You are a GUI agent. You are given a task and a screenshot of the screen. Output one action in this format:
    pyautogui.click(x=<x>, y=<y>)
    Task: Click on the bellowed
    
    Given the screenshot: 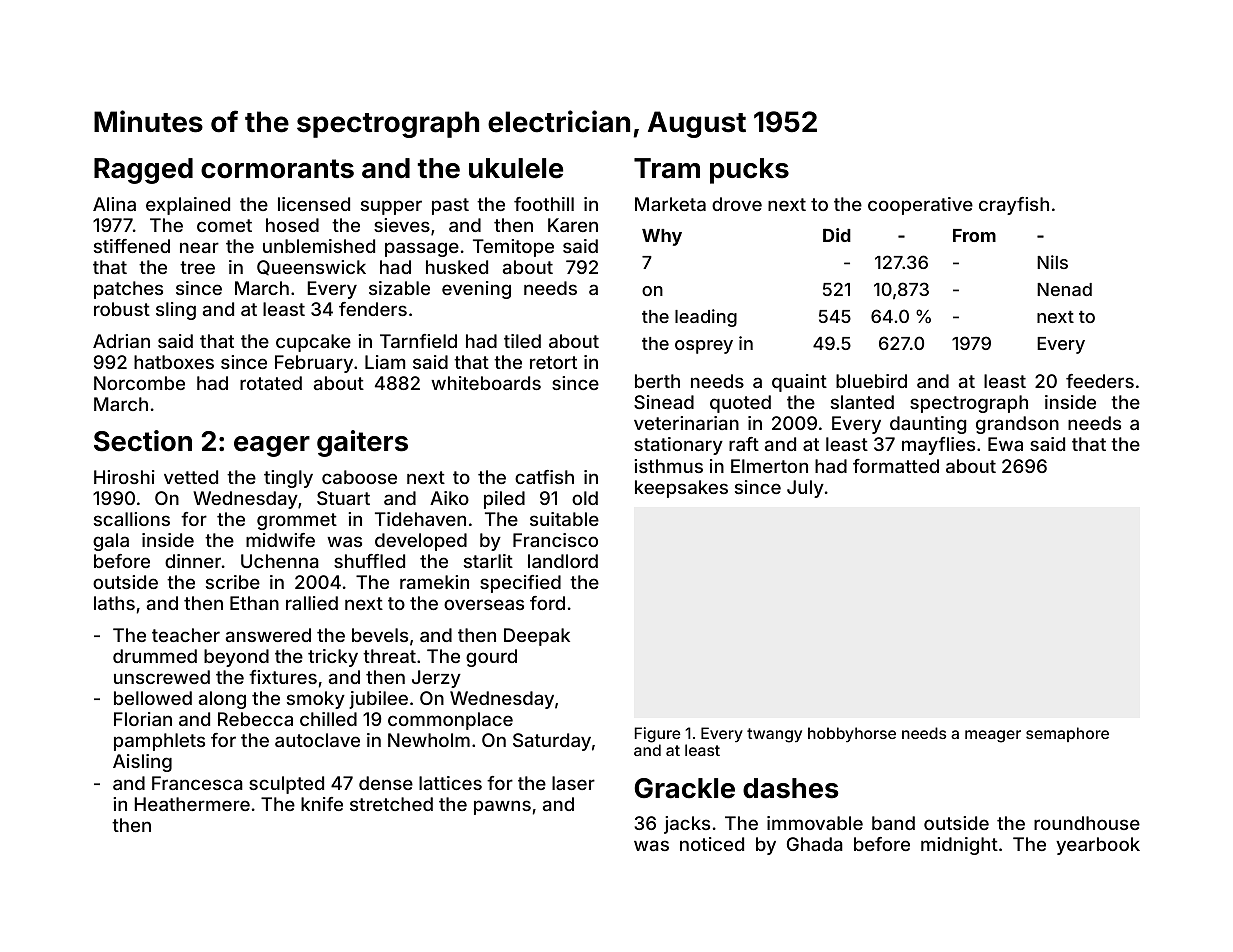 What is the action you would take?
    pyautogui.click(x=153, y=698)
